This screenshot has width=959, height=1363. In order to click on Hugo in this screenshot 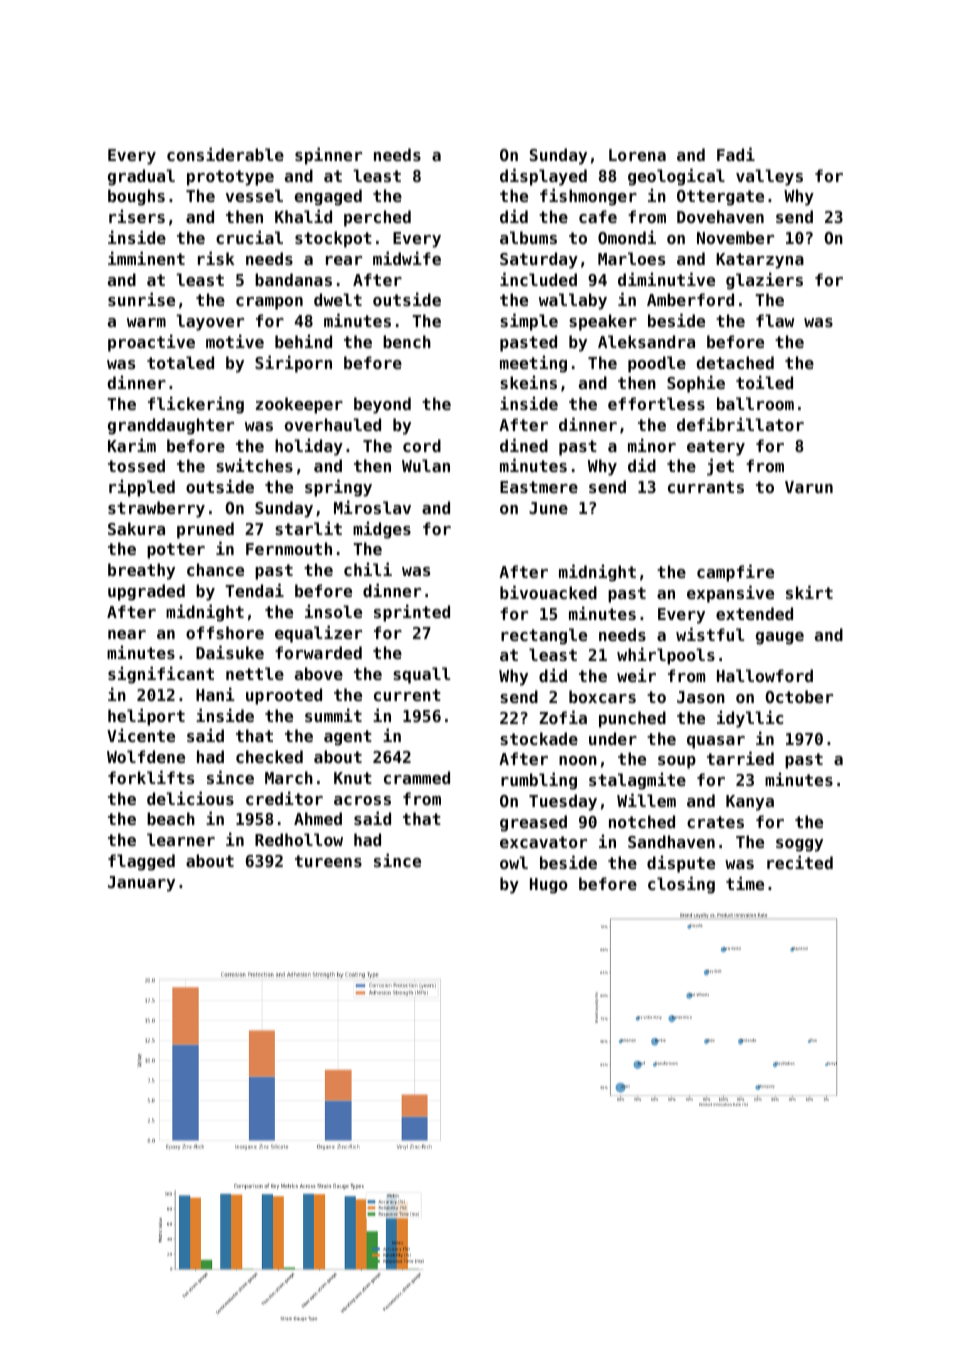, I will do `click(549, 886)`.
